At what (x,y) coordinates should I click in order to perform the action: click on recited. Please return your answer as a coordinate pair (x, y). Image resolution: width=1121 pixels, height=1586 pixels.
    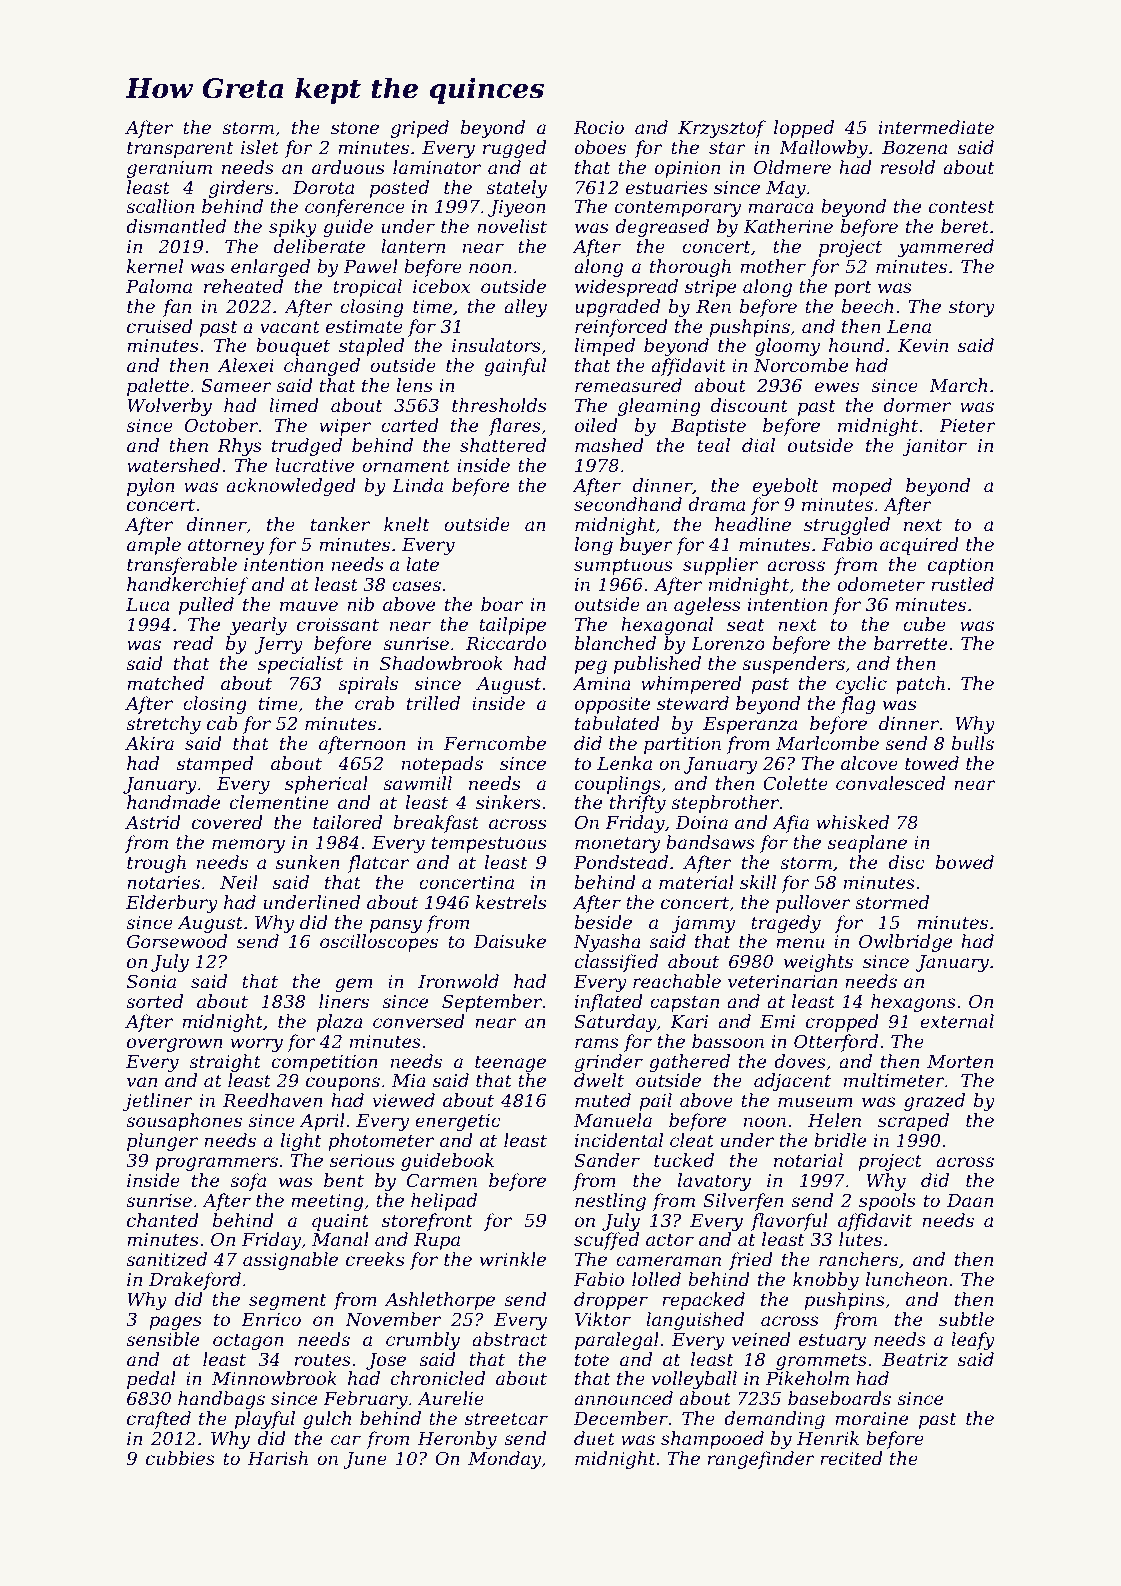
    Looking at the image, I should click on (851, 1458).
